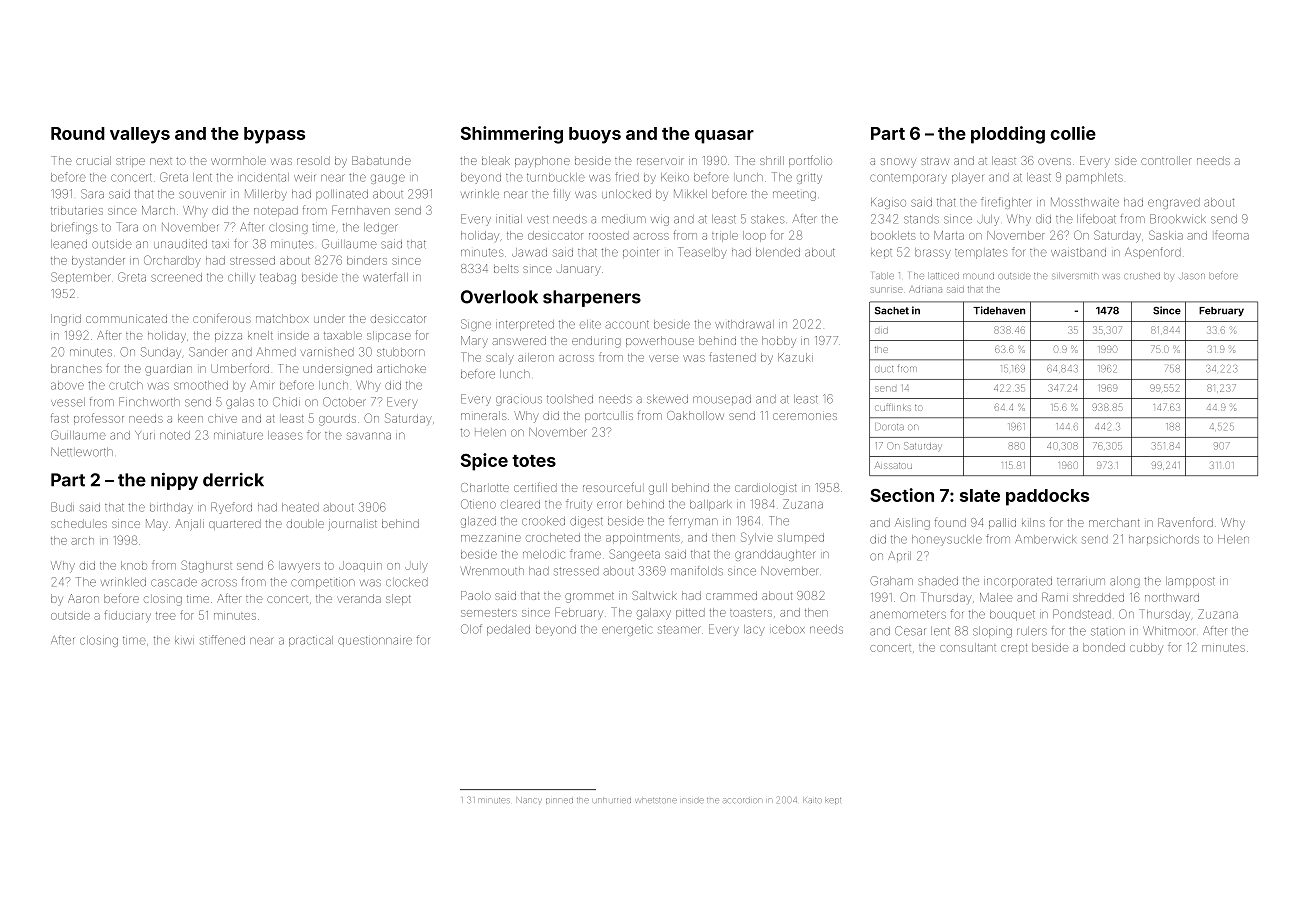 The image size is (1308, 924). I want to click on plodding, so click(1008, 135).
